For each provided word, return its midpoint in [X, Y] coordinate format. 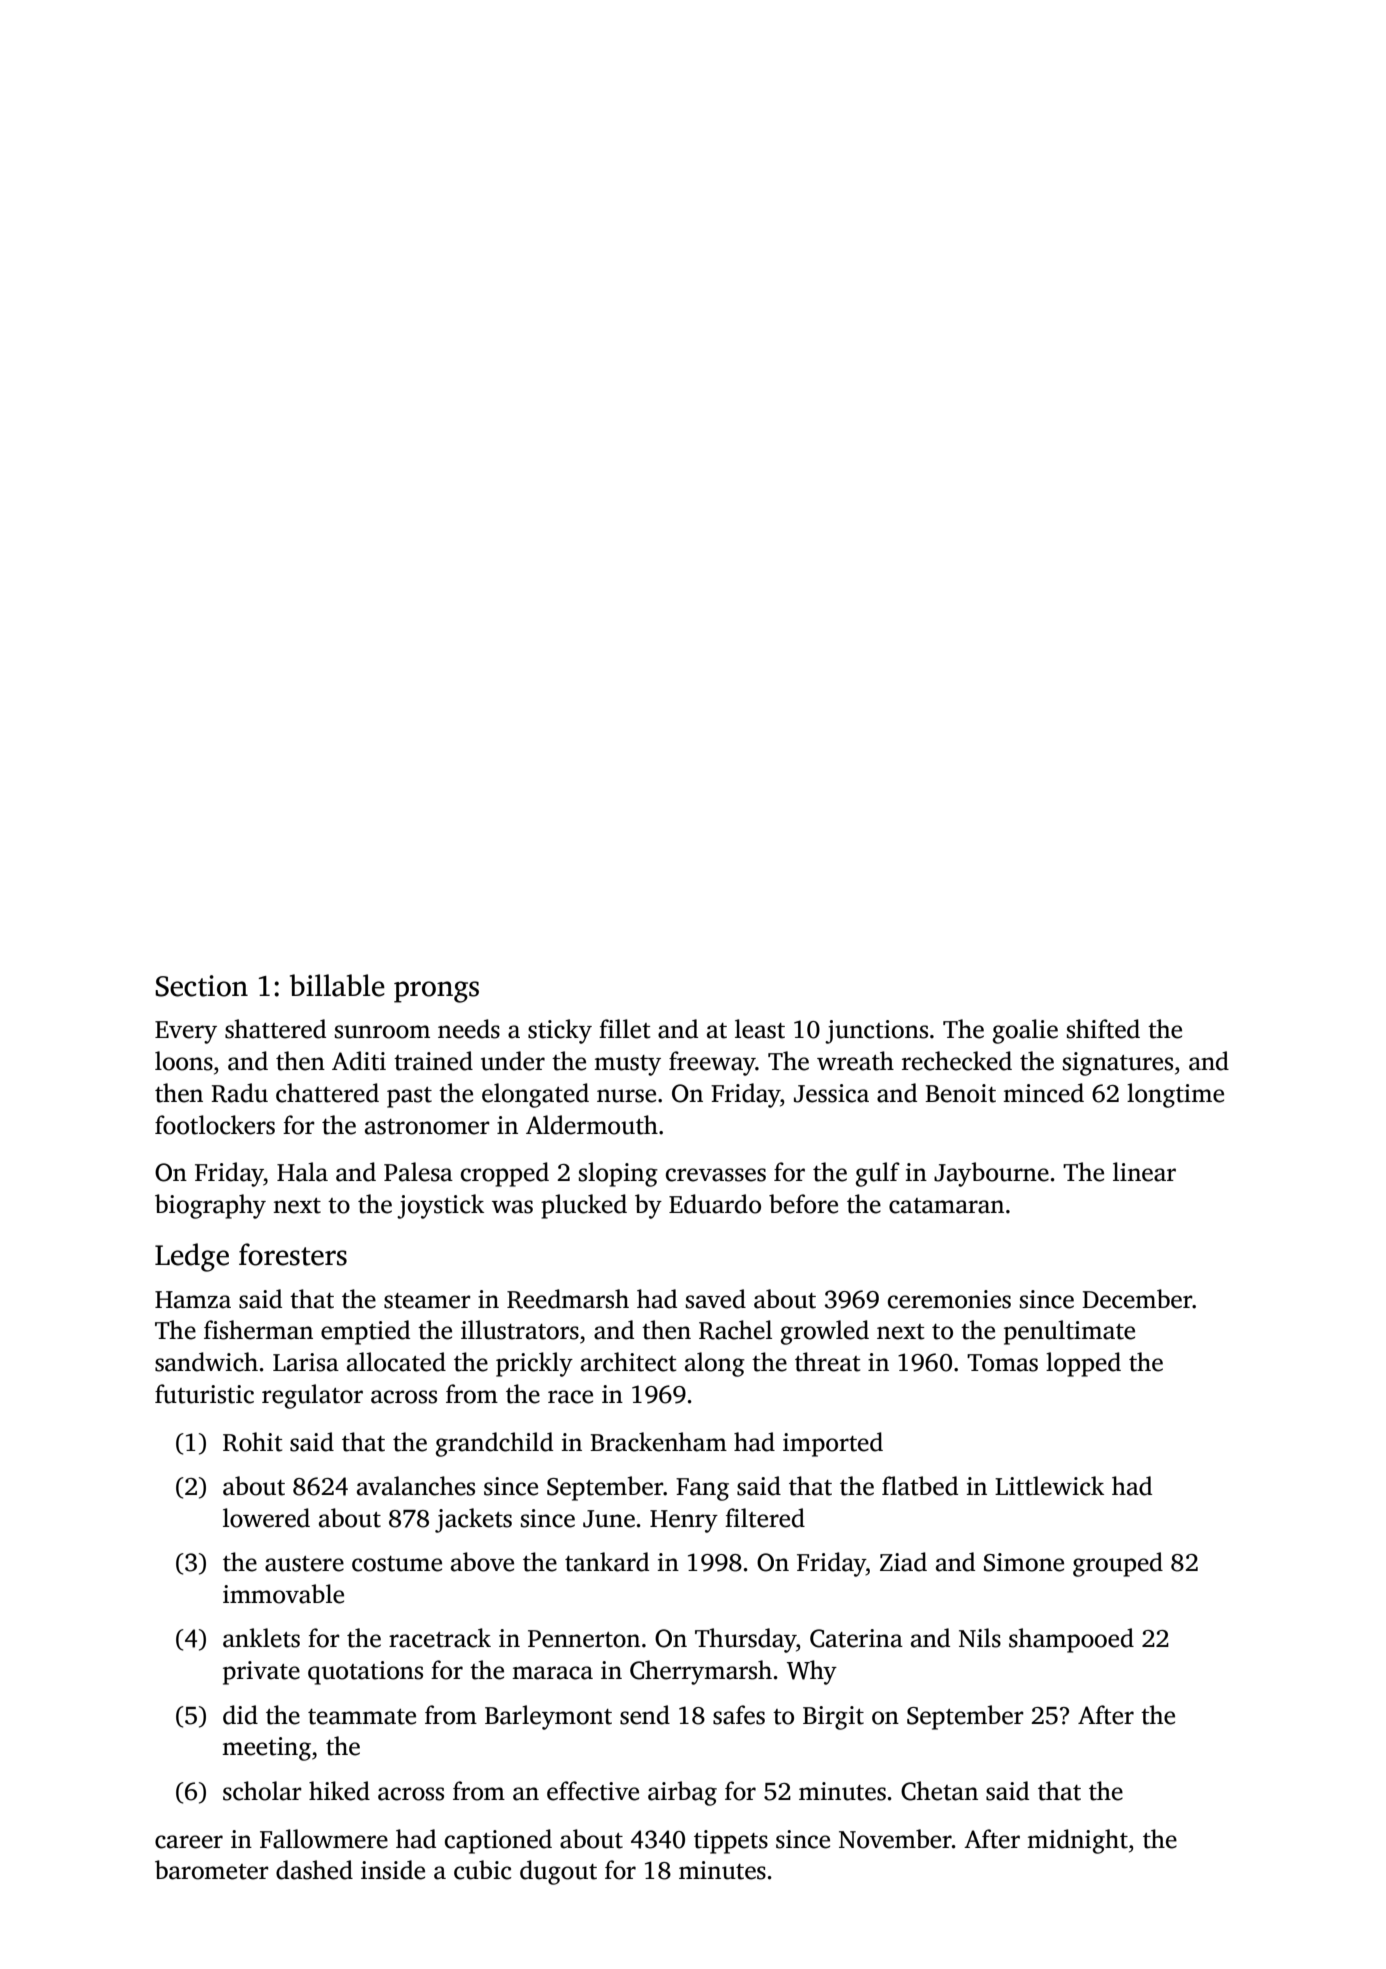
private [261, 1673]
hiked [339, 1791]
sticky [560, 1031]
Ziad [903, 1562]
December [1137, 1299]
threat [827, 1362]
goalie [1025, 1031]
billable [337, 985]
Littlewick [1049, 1486]
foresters [293, 1254]
